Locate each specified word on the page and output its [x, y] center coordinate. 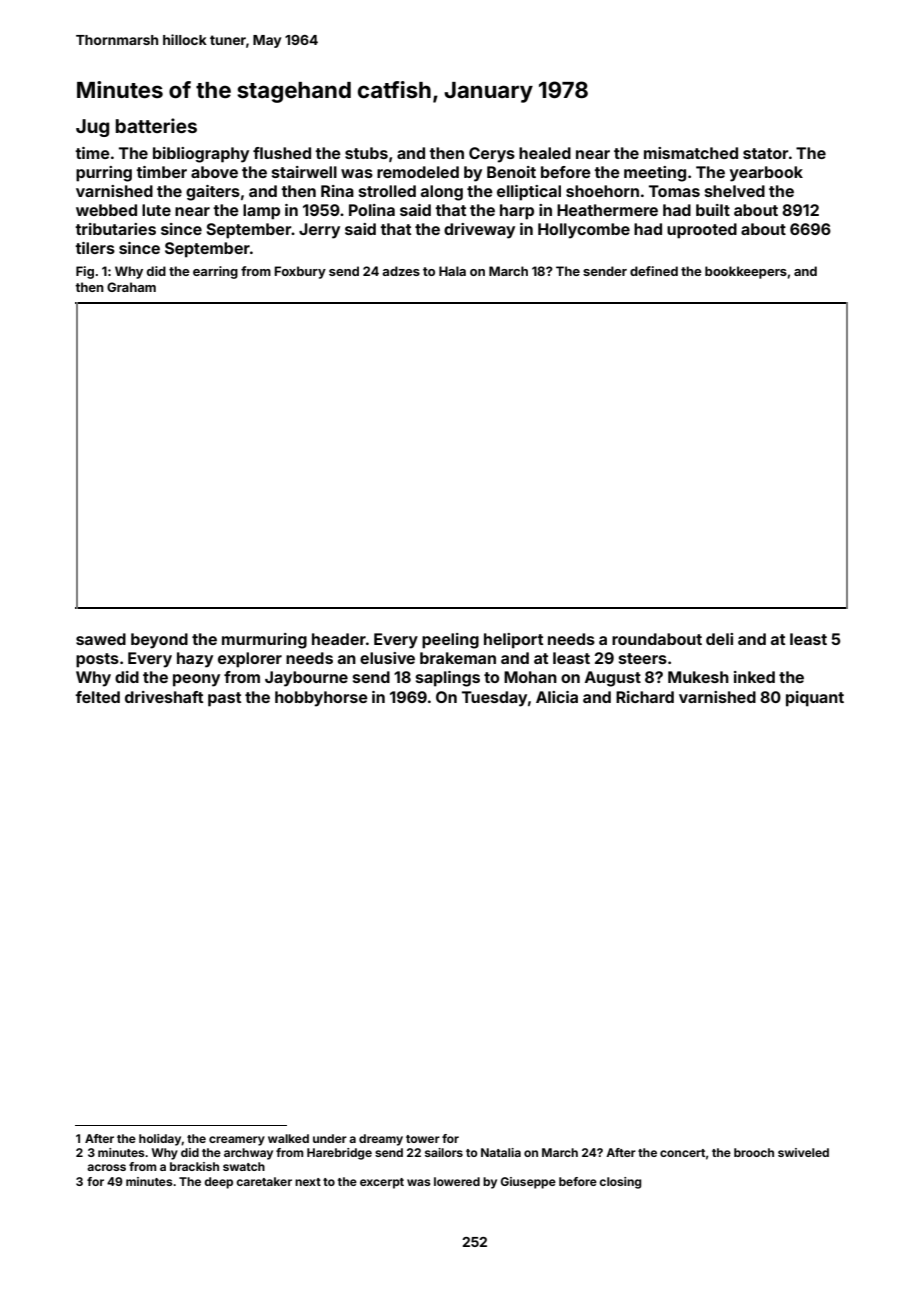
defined [654, 271]
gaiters [213, 193]
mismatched [691, 153]
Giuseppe [528, 1183]
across [106, 1167]
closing [620, 1183]
